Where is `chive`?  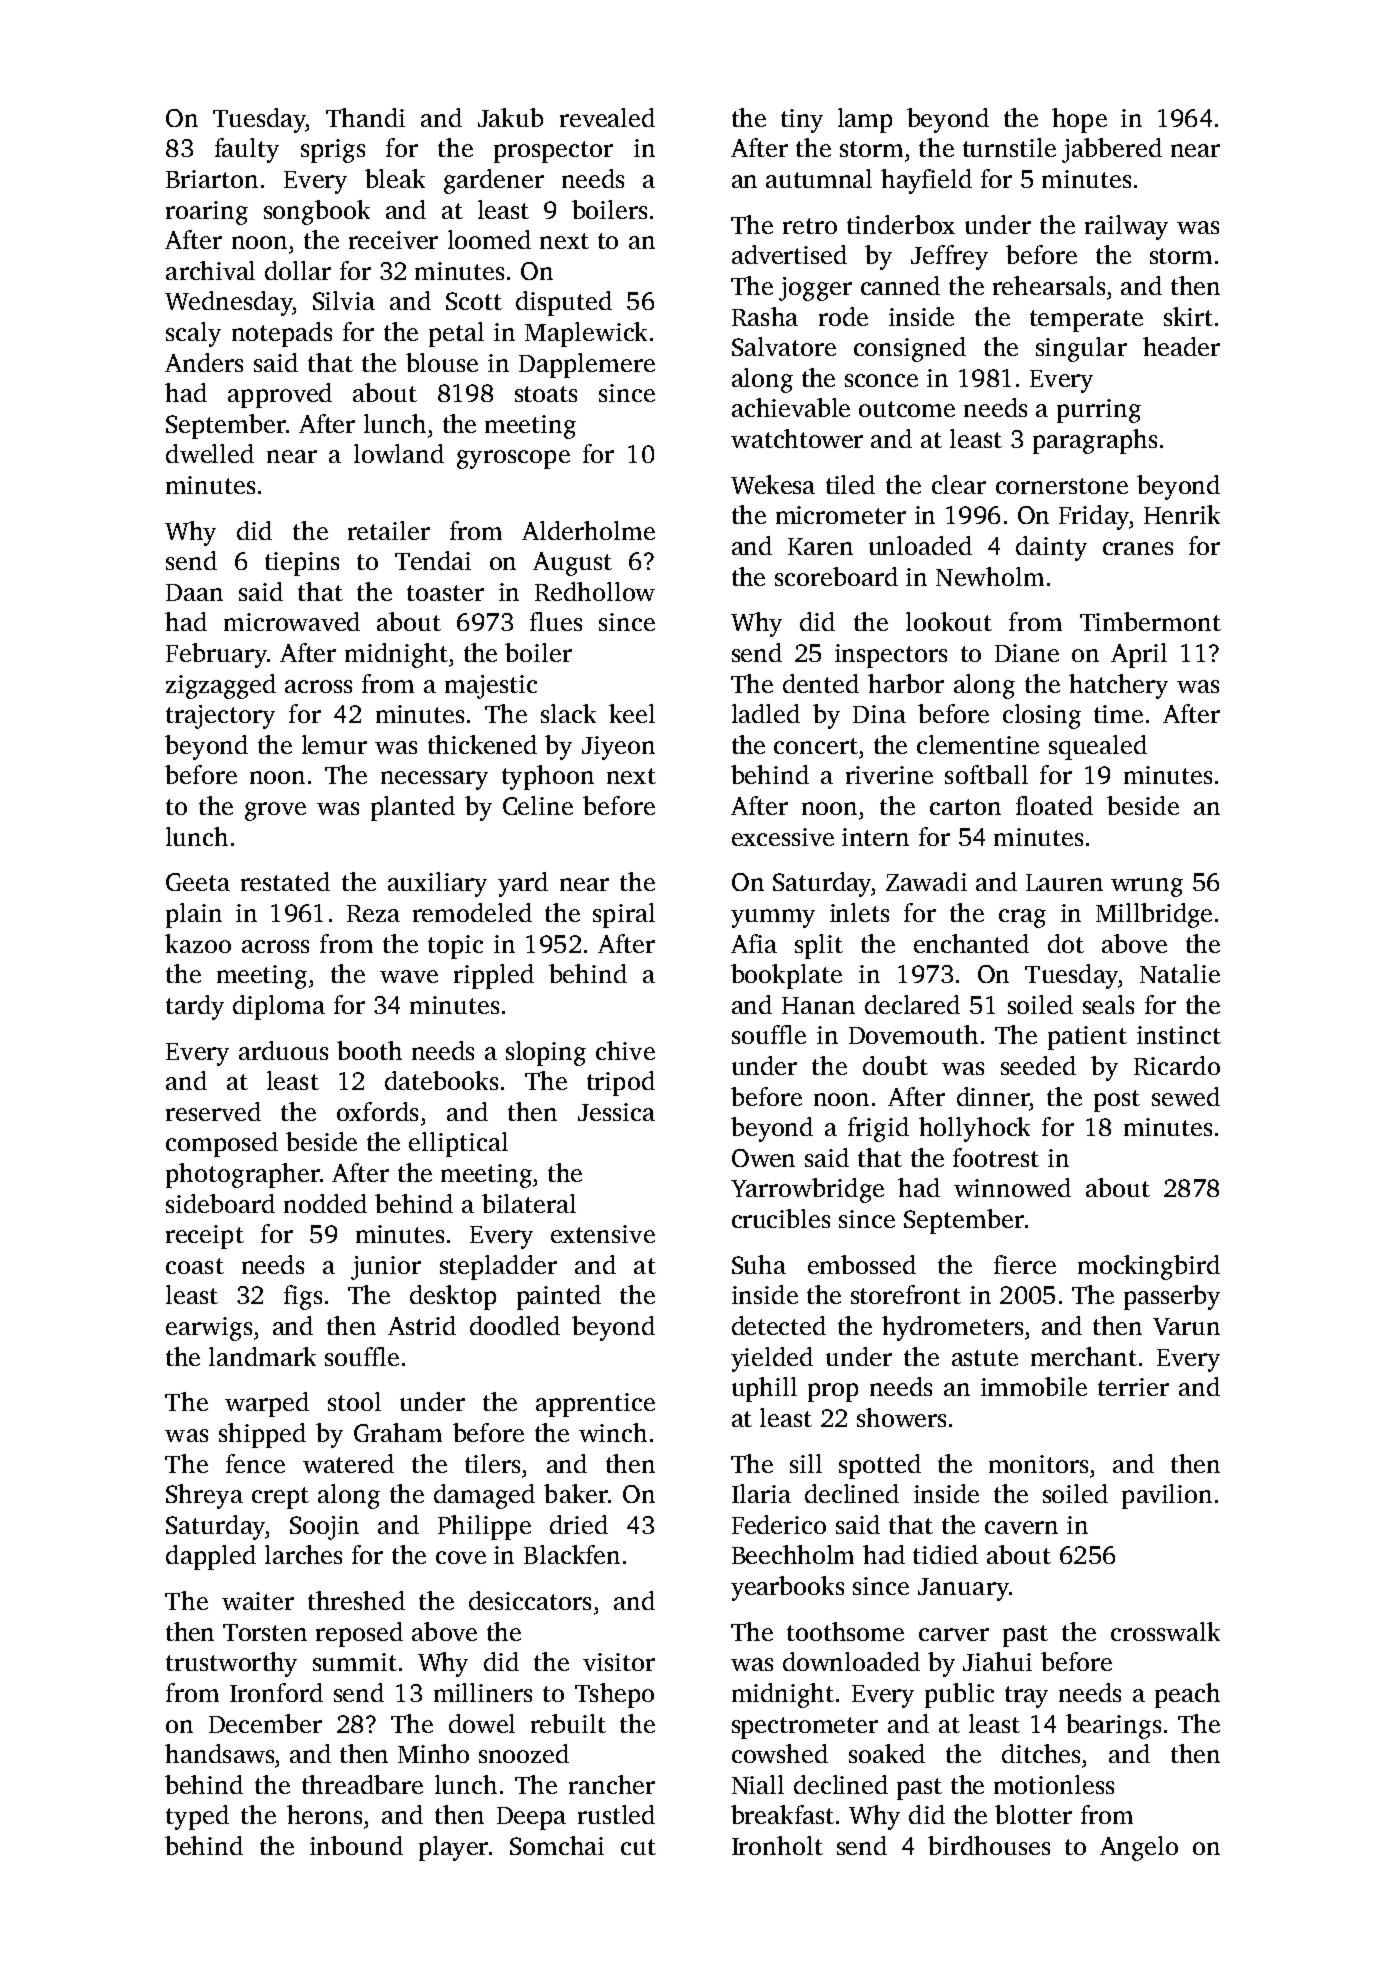
chive is located at coordinates (625, 1050).
